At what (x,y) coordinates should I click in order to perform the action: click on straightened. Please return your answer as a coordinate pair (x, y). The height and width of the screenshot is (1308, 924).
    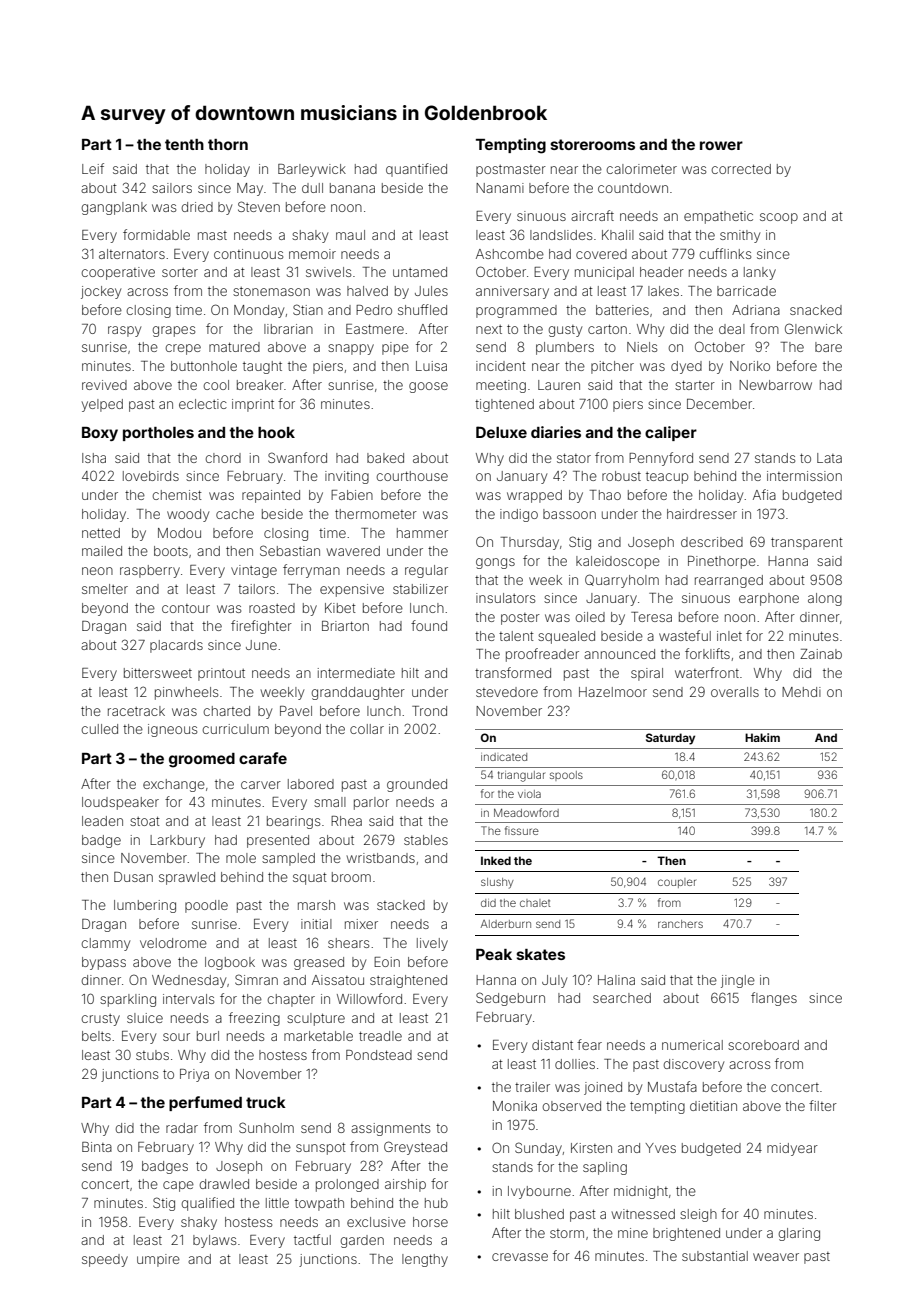
    Looking at the image, I should click on (408, 981).
